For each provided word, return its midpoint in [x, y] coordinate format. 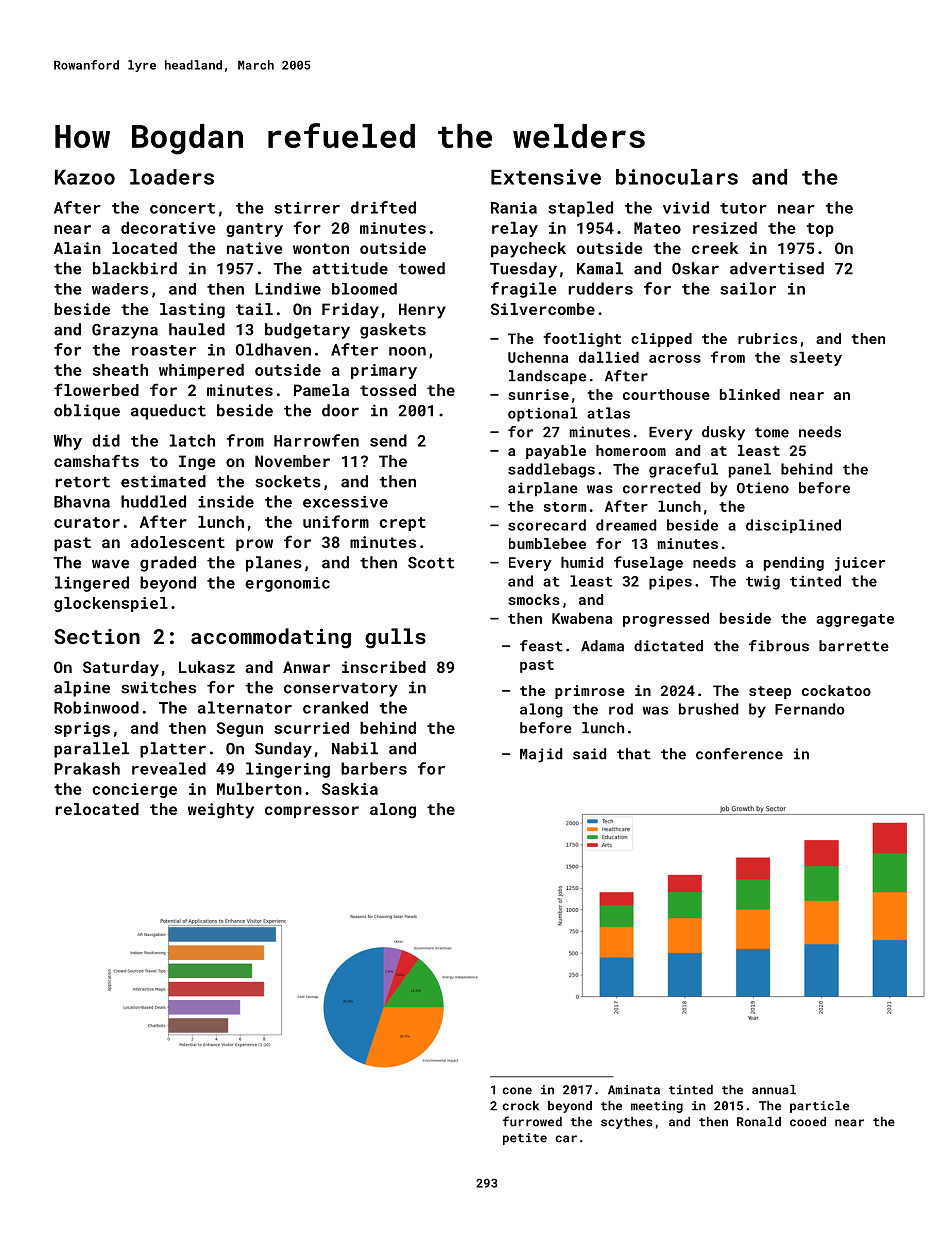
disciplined [793, 526]
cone [517, 1091]
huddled [153, 501]
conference [739, 754]
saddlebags [551, 470]
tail [254, 309]
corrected [661, 488]
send [388, 440]
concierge [134, 790]
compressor [312, 812]
